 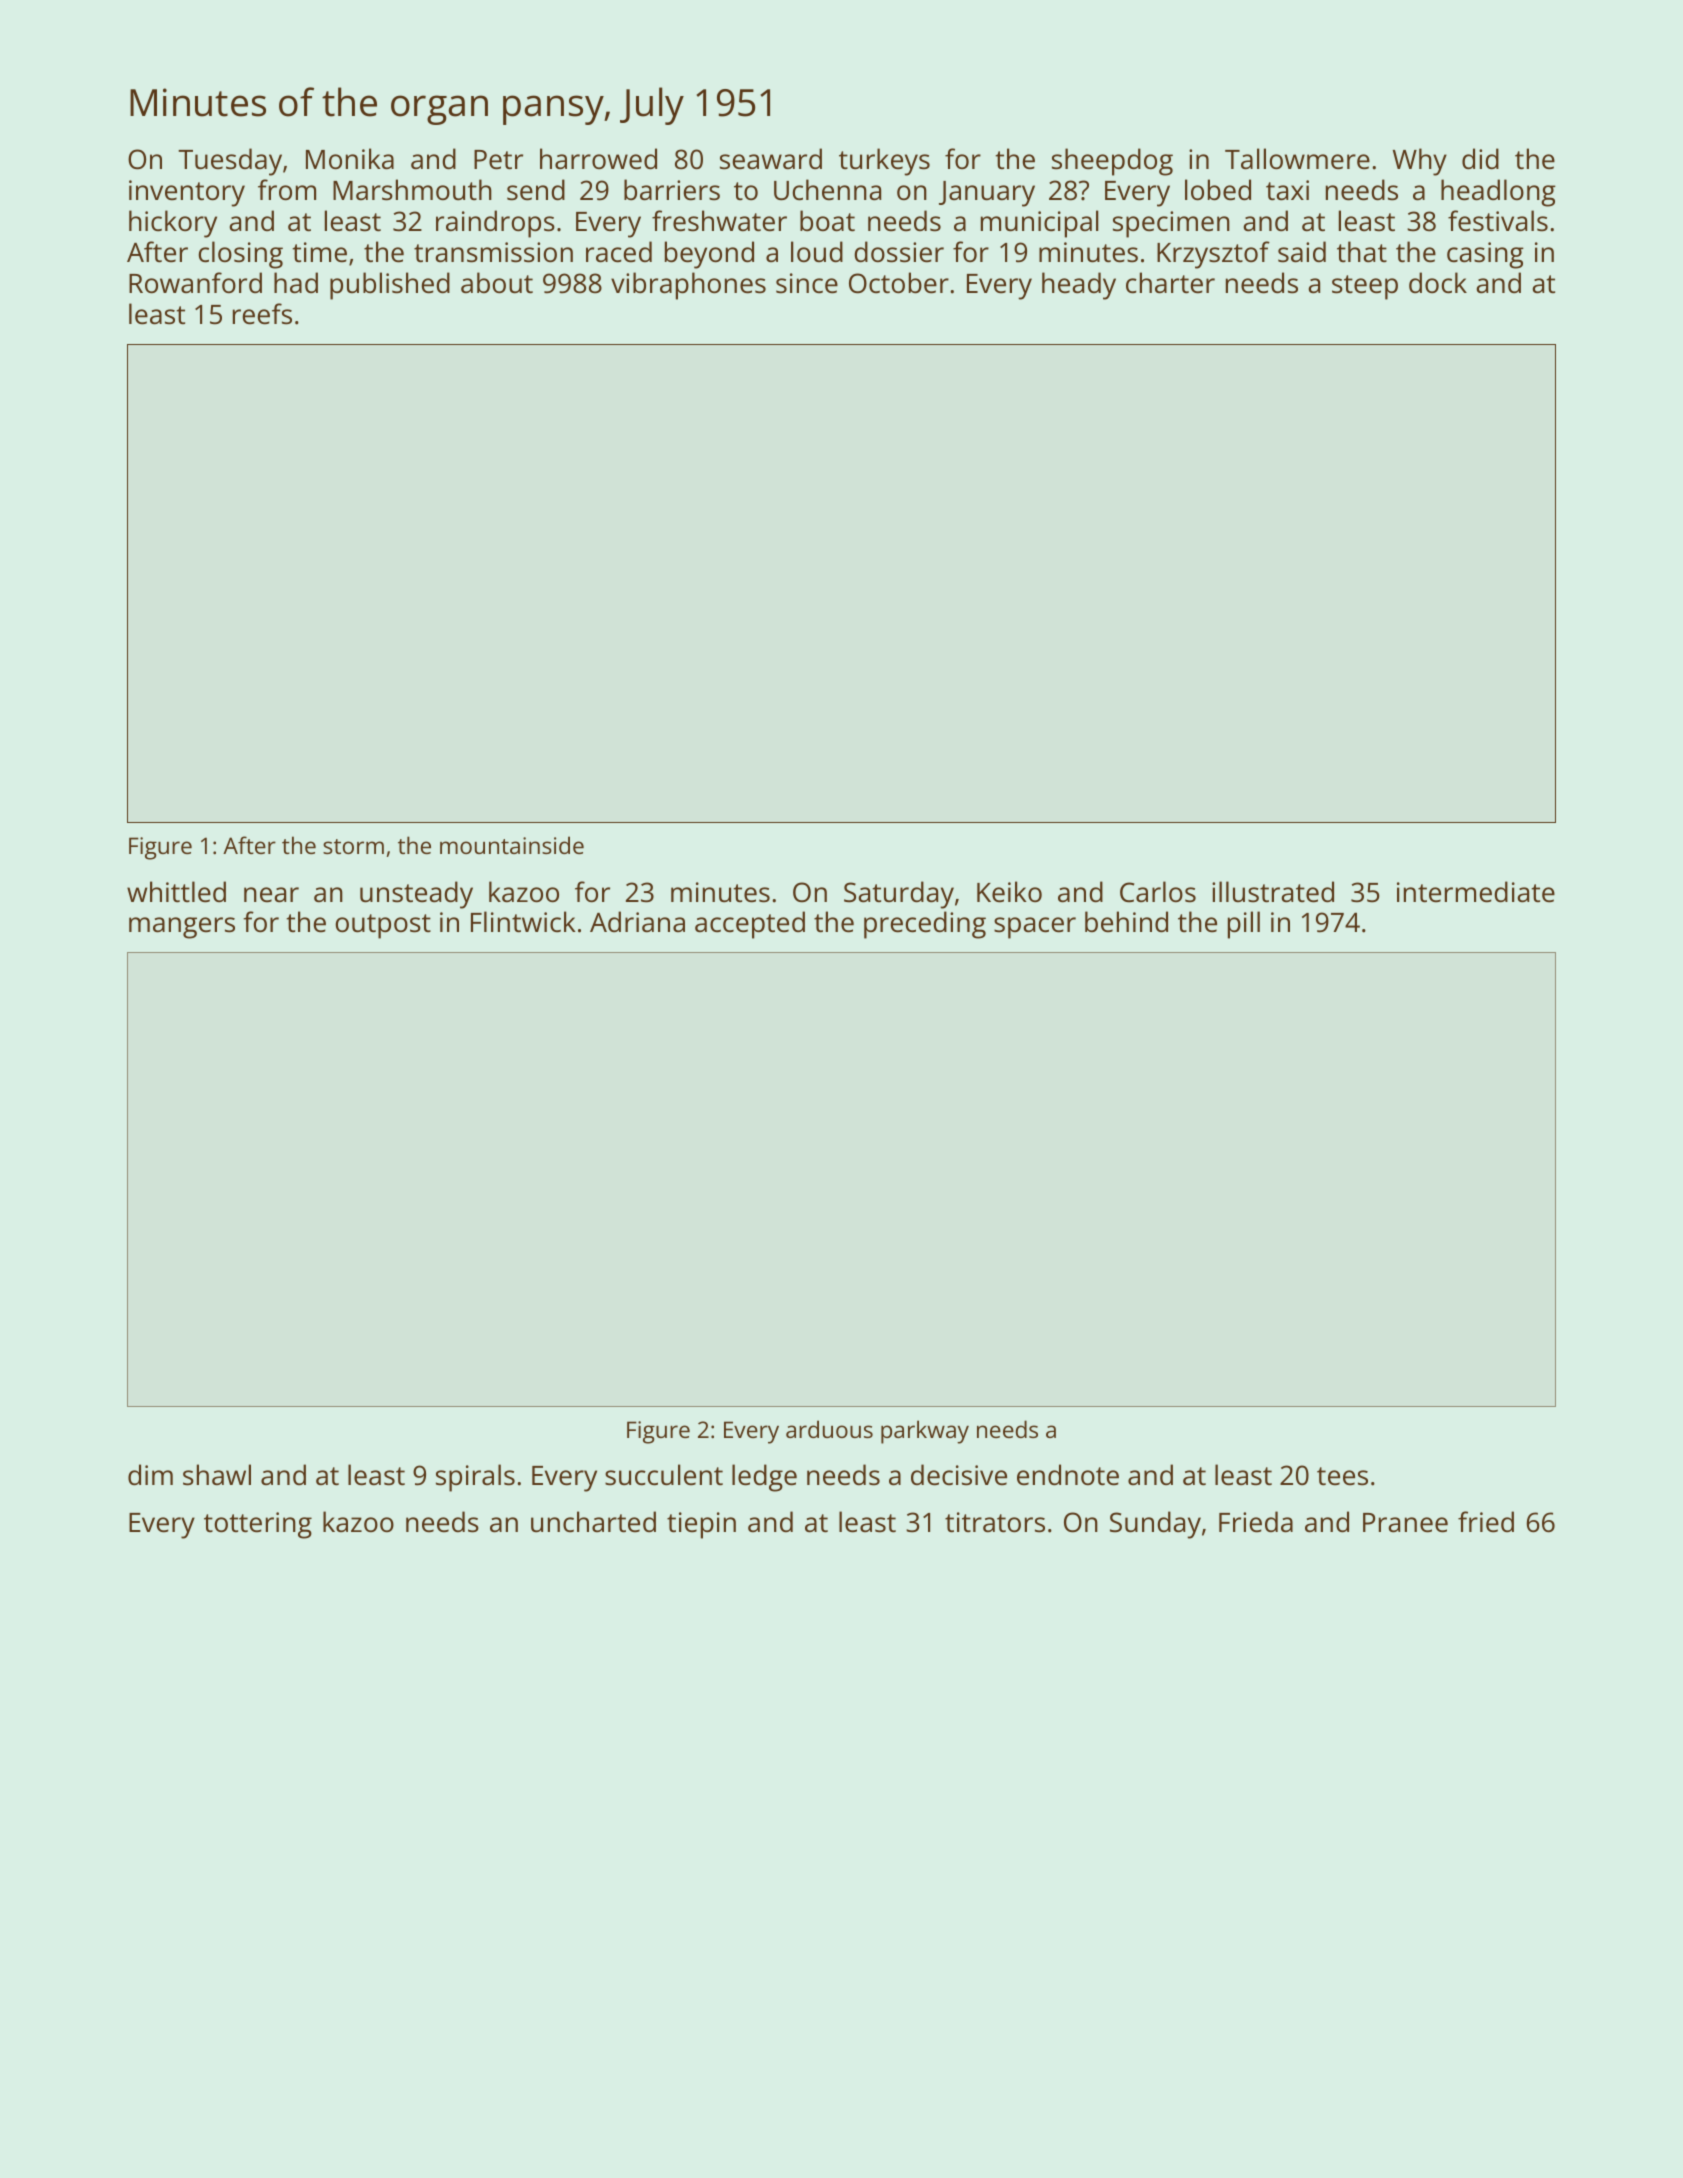 What do you see at coordinates (512, 845) in the image?
I see `mountainside` at bounding box center [512, 845].
